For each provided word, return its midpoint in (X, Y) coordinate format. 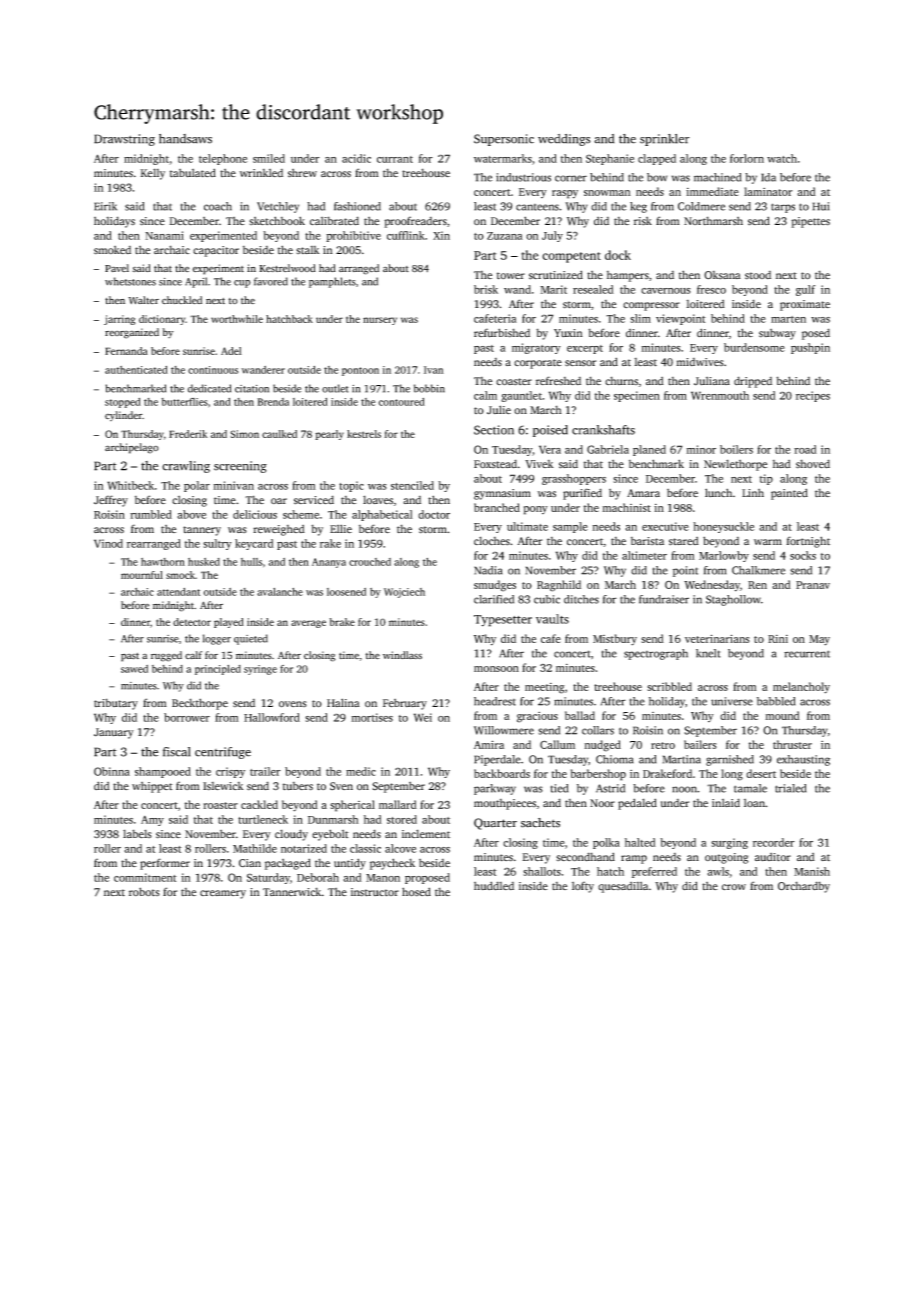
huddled (494, 886)
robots (144, 892)
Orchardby (804, 887)
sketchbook (277, 221)
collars (598, 730)
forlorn (747, 158)
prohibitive (353, 236)
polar (197, 486)
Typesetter (503, 621)
